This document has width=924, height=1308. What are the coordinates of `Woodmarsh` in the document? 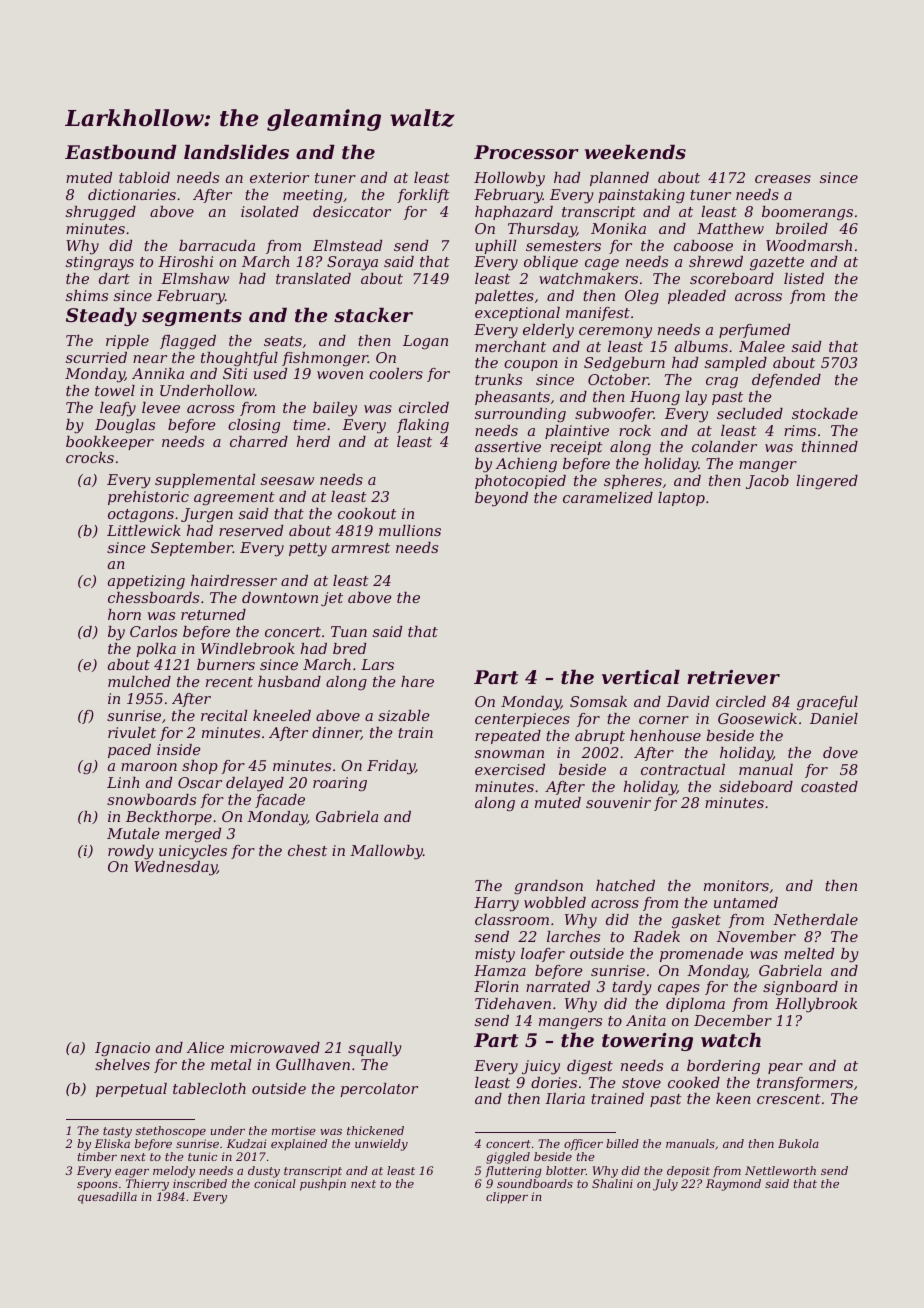 It's located at (809, 245).
